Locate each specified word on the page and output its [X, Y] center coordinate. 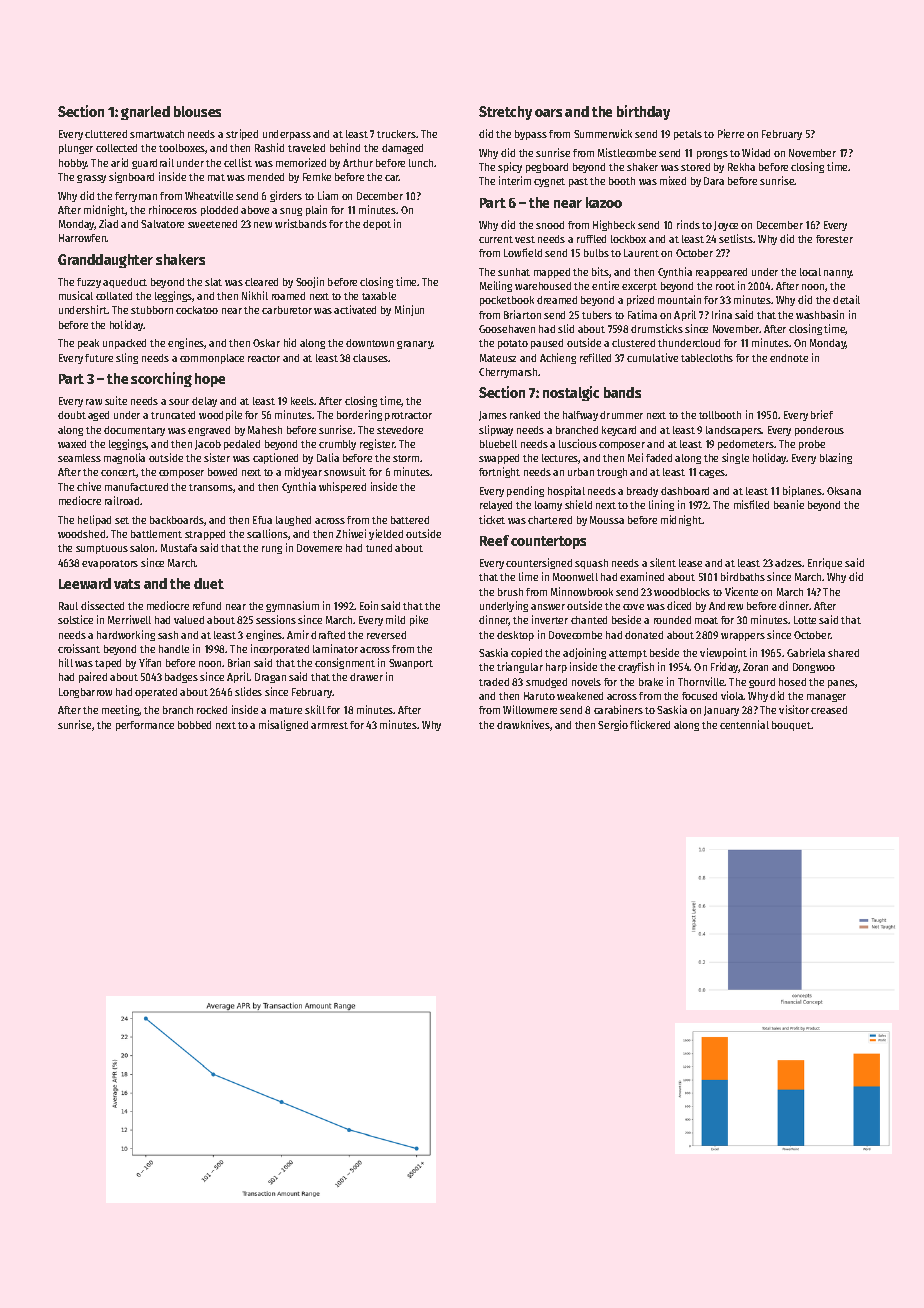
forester [834, 239]
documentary [134, 431]
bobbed [194, 725]
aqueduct [125, 283]
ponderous [819, 431]
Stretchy [505, 113]
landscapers [734, 431]
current [496, 239]
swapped [499, 459]
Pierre [731, 133]
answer [548, 607]
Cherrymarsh [509, 373]
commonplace [212, 359]
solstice [75, 619]
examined [642, 576]
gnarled [145, 113]
